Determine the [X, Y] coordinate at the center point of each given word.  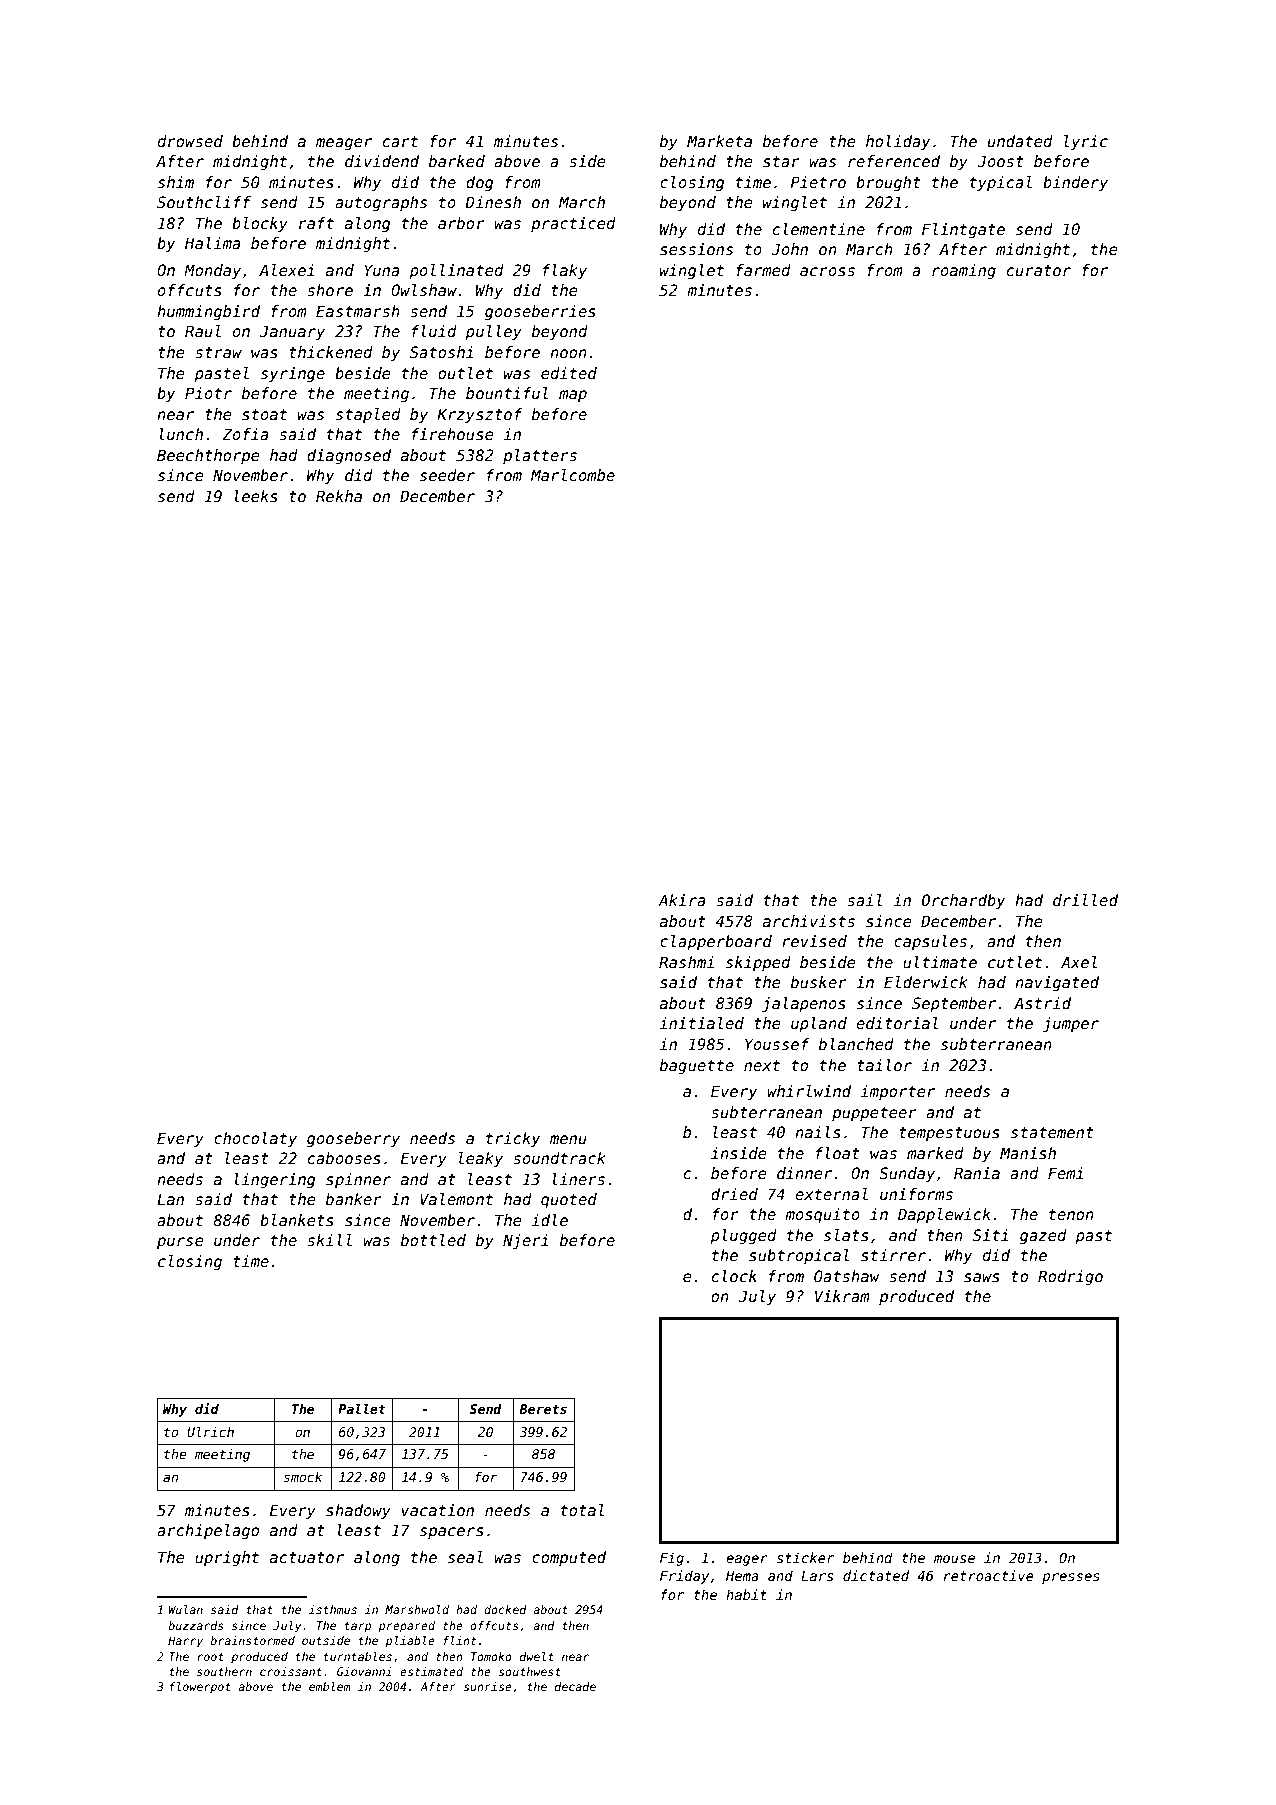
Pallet [362, 1409]
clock [734, 1276]
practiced [573, 224]
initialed [702, 1023]
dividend [382, 161]
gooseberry [353, 1139]
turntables [358, 1656]
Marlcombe [573, 475]
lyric [1086, 142]
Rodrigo [1070, 1277]
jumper [1071, 1024]
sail [864, 900]
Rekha [339, 496]
